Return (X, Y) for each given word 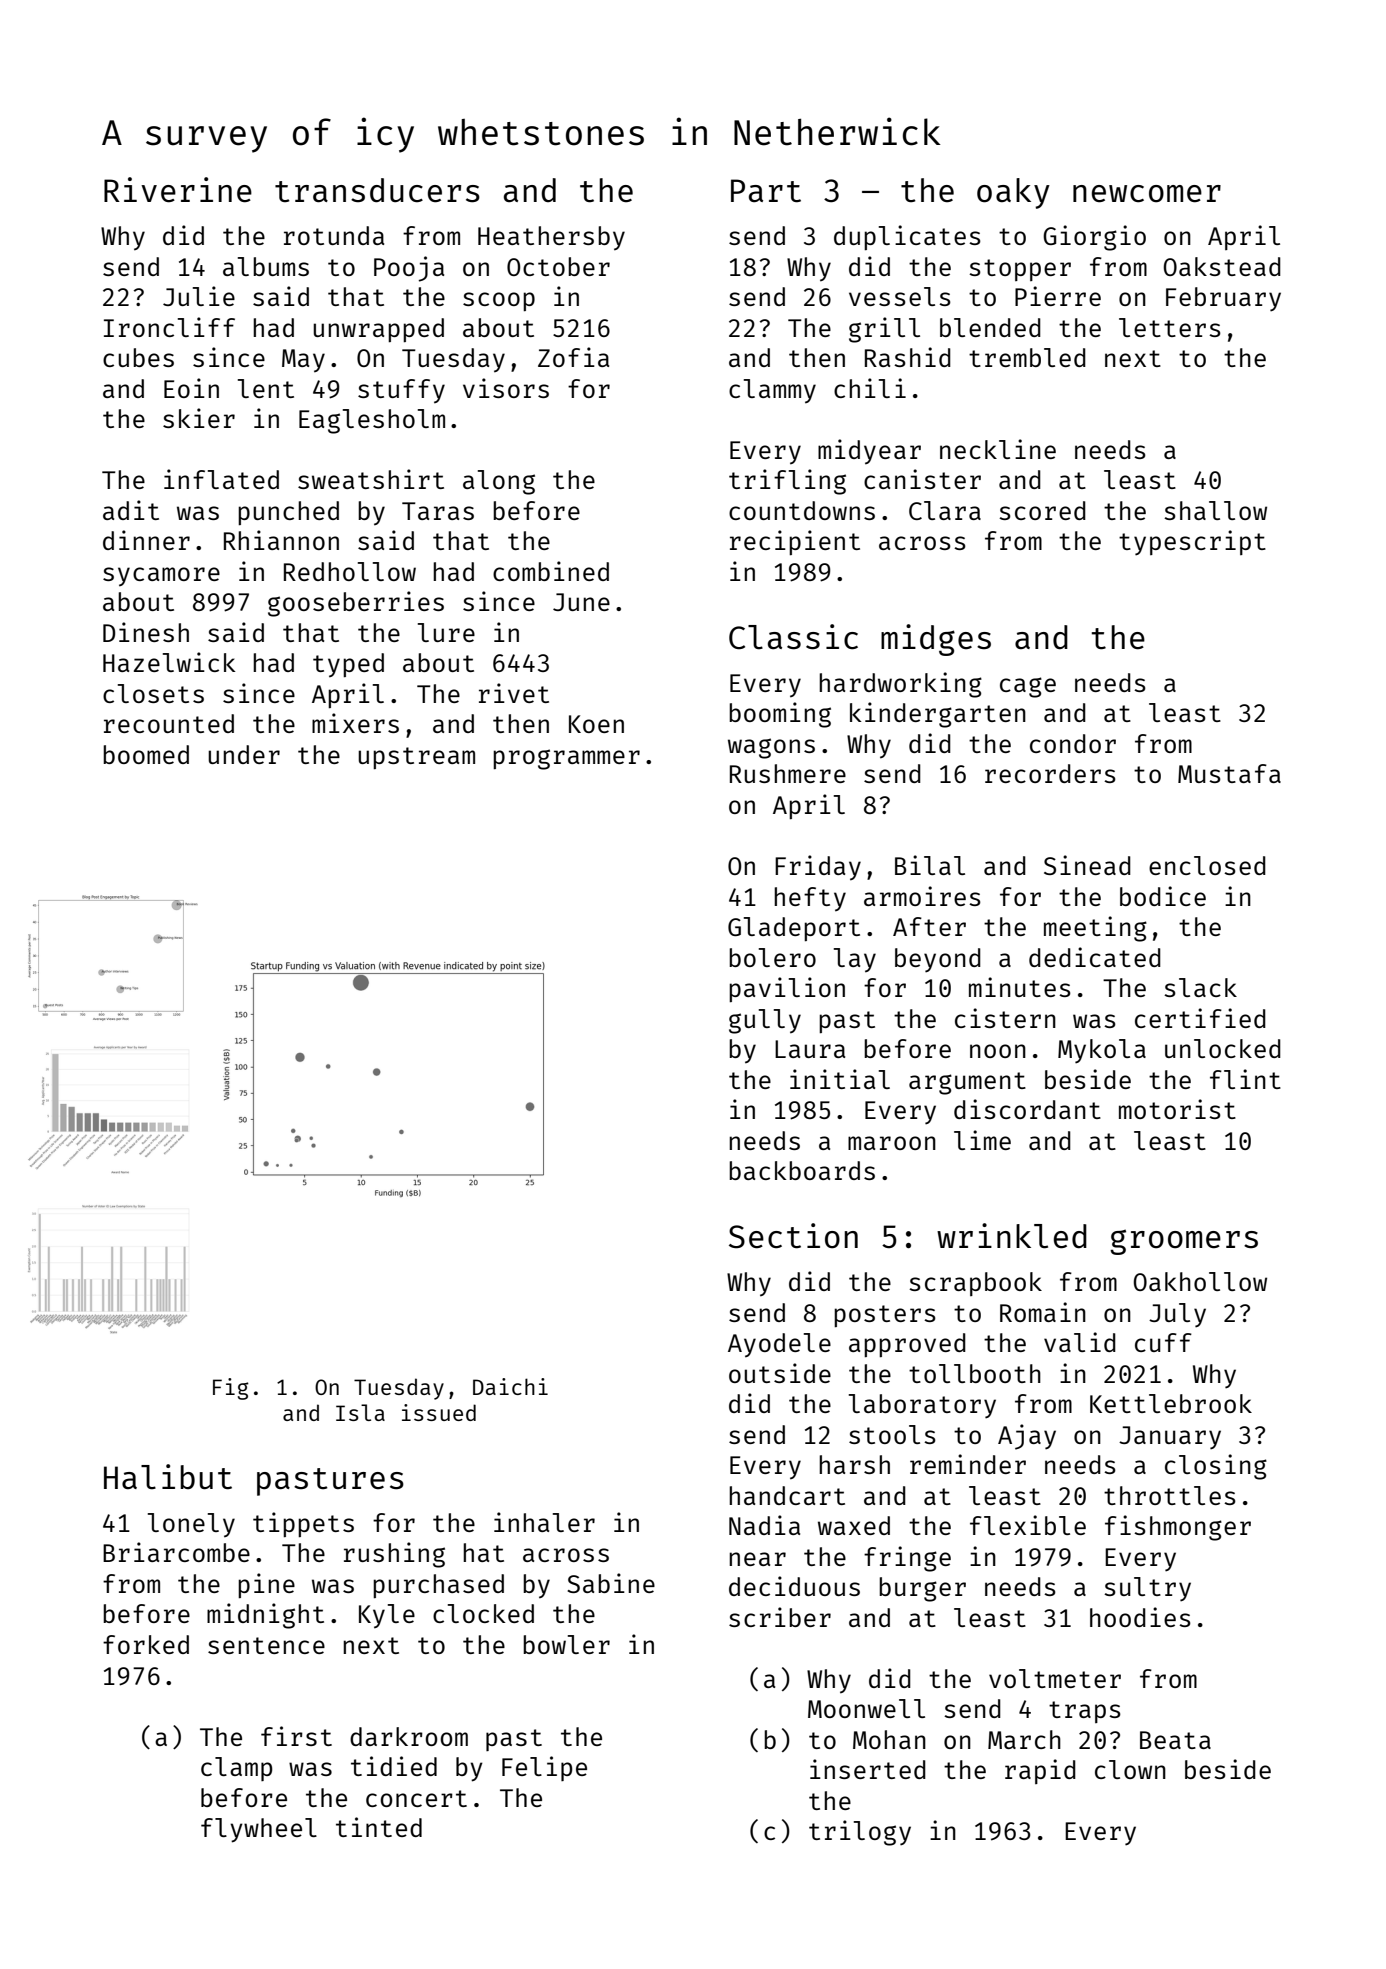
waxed (854, 1525)
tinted (379, 1827)
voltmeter (1055, 1678)
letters (1170, 327)
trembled (1027, 357)
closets (153, 693)
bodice (1163, 896)
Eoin (191, 388)
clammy (772, 391)
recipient (795, 542)
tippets (303, 1524)
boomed (146, 754)
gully (765, 1021)
